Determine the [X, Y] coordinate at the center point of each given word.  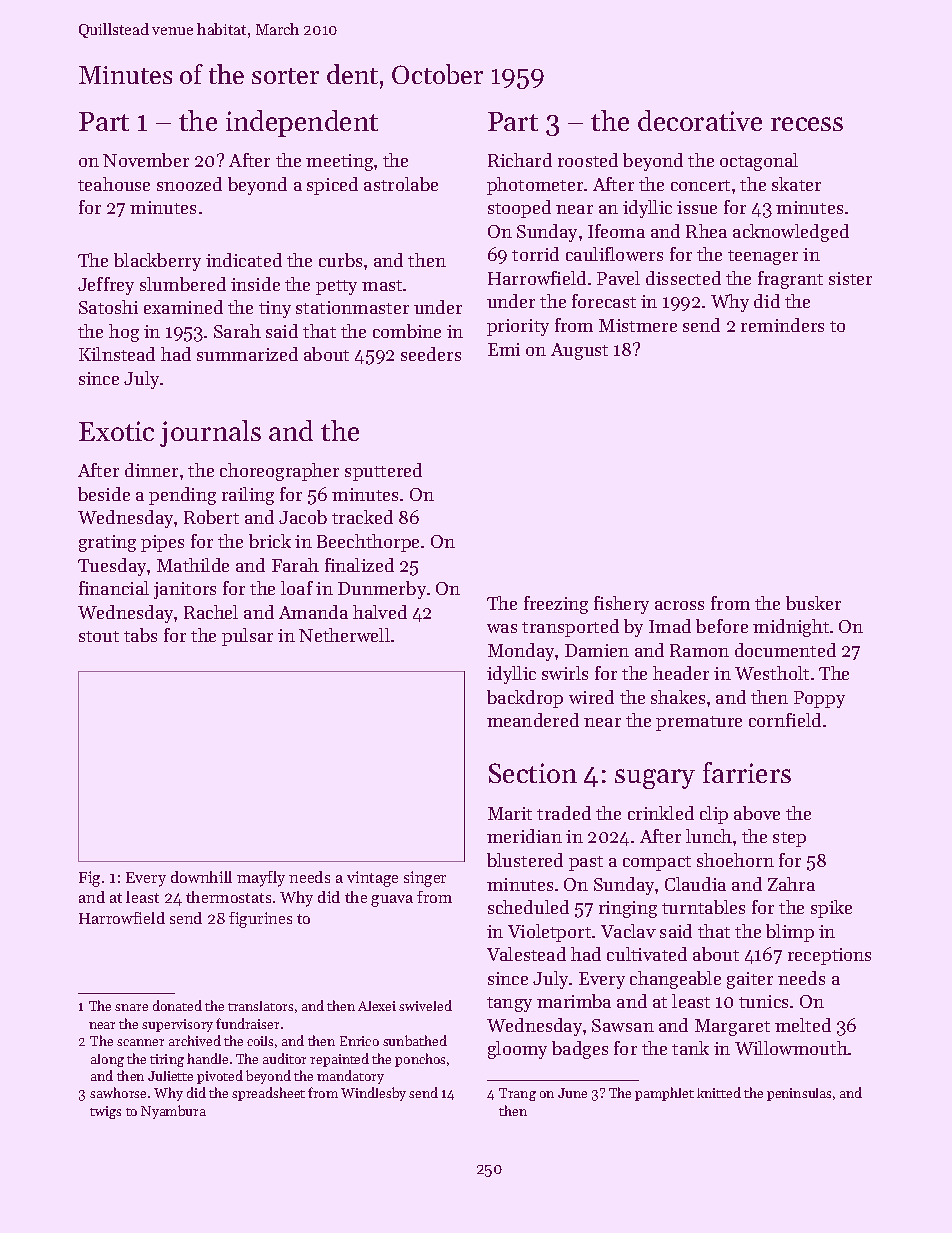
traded [564, 813]
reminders [782, 325]
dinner [151, 470]
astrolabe [401, 184]
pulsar [247, 637]
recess [807, 124]
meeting [339, 162]
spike [831, 909]
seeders [431, 354]
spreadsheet [268, 1094]
